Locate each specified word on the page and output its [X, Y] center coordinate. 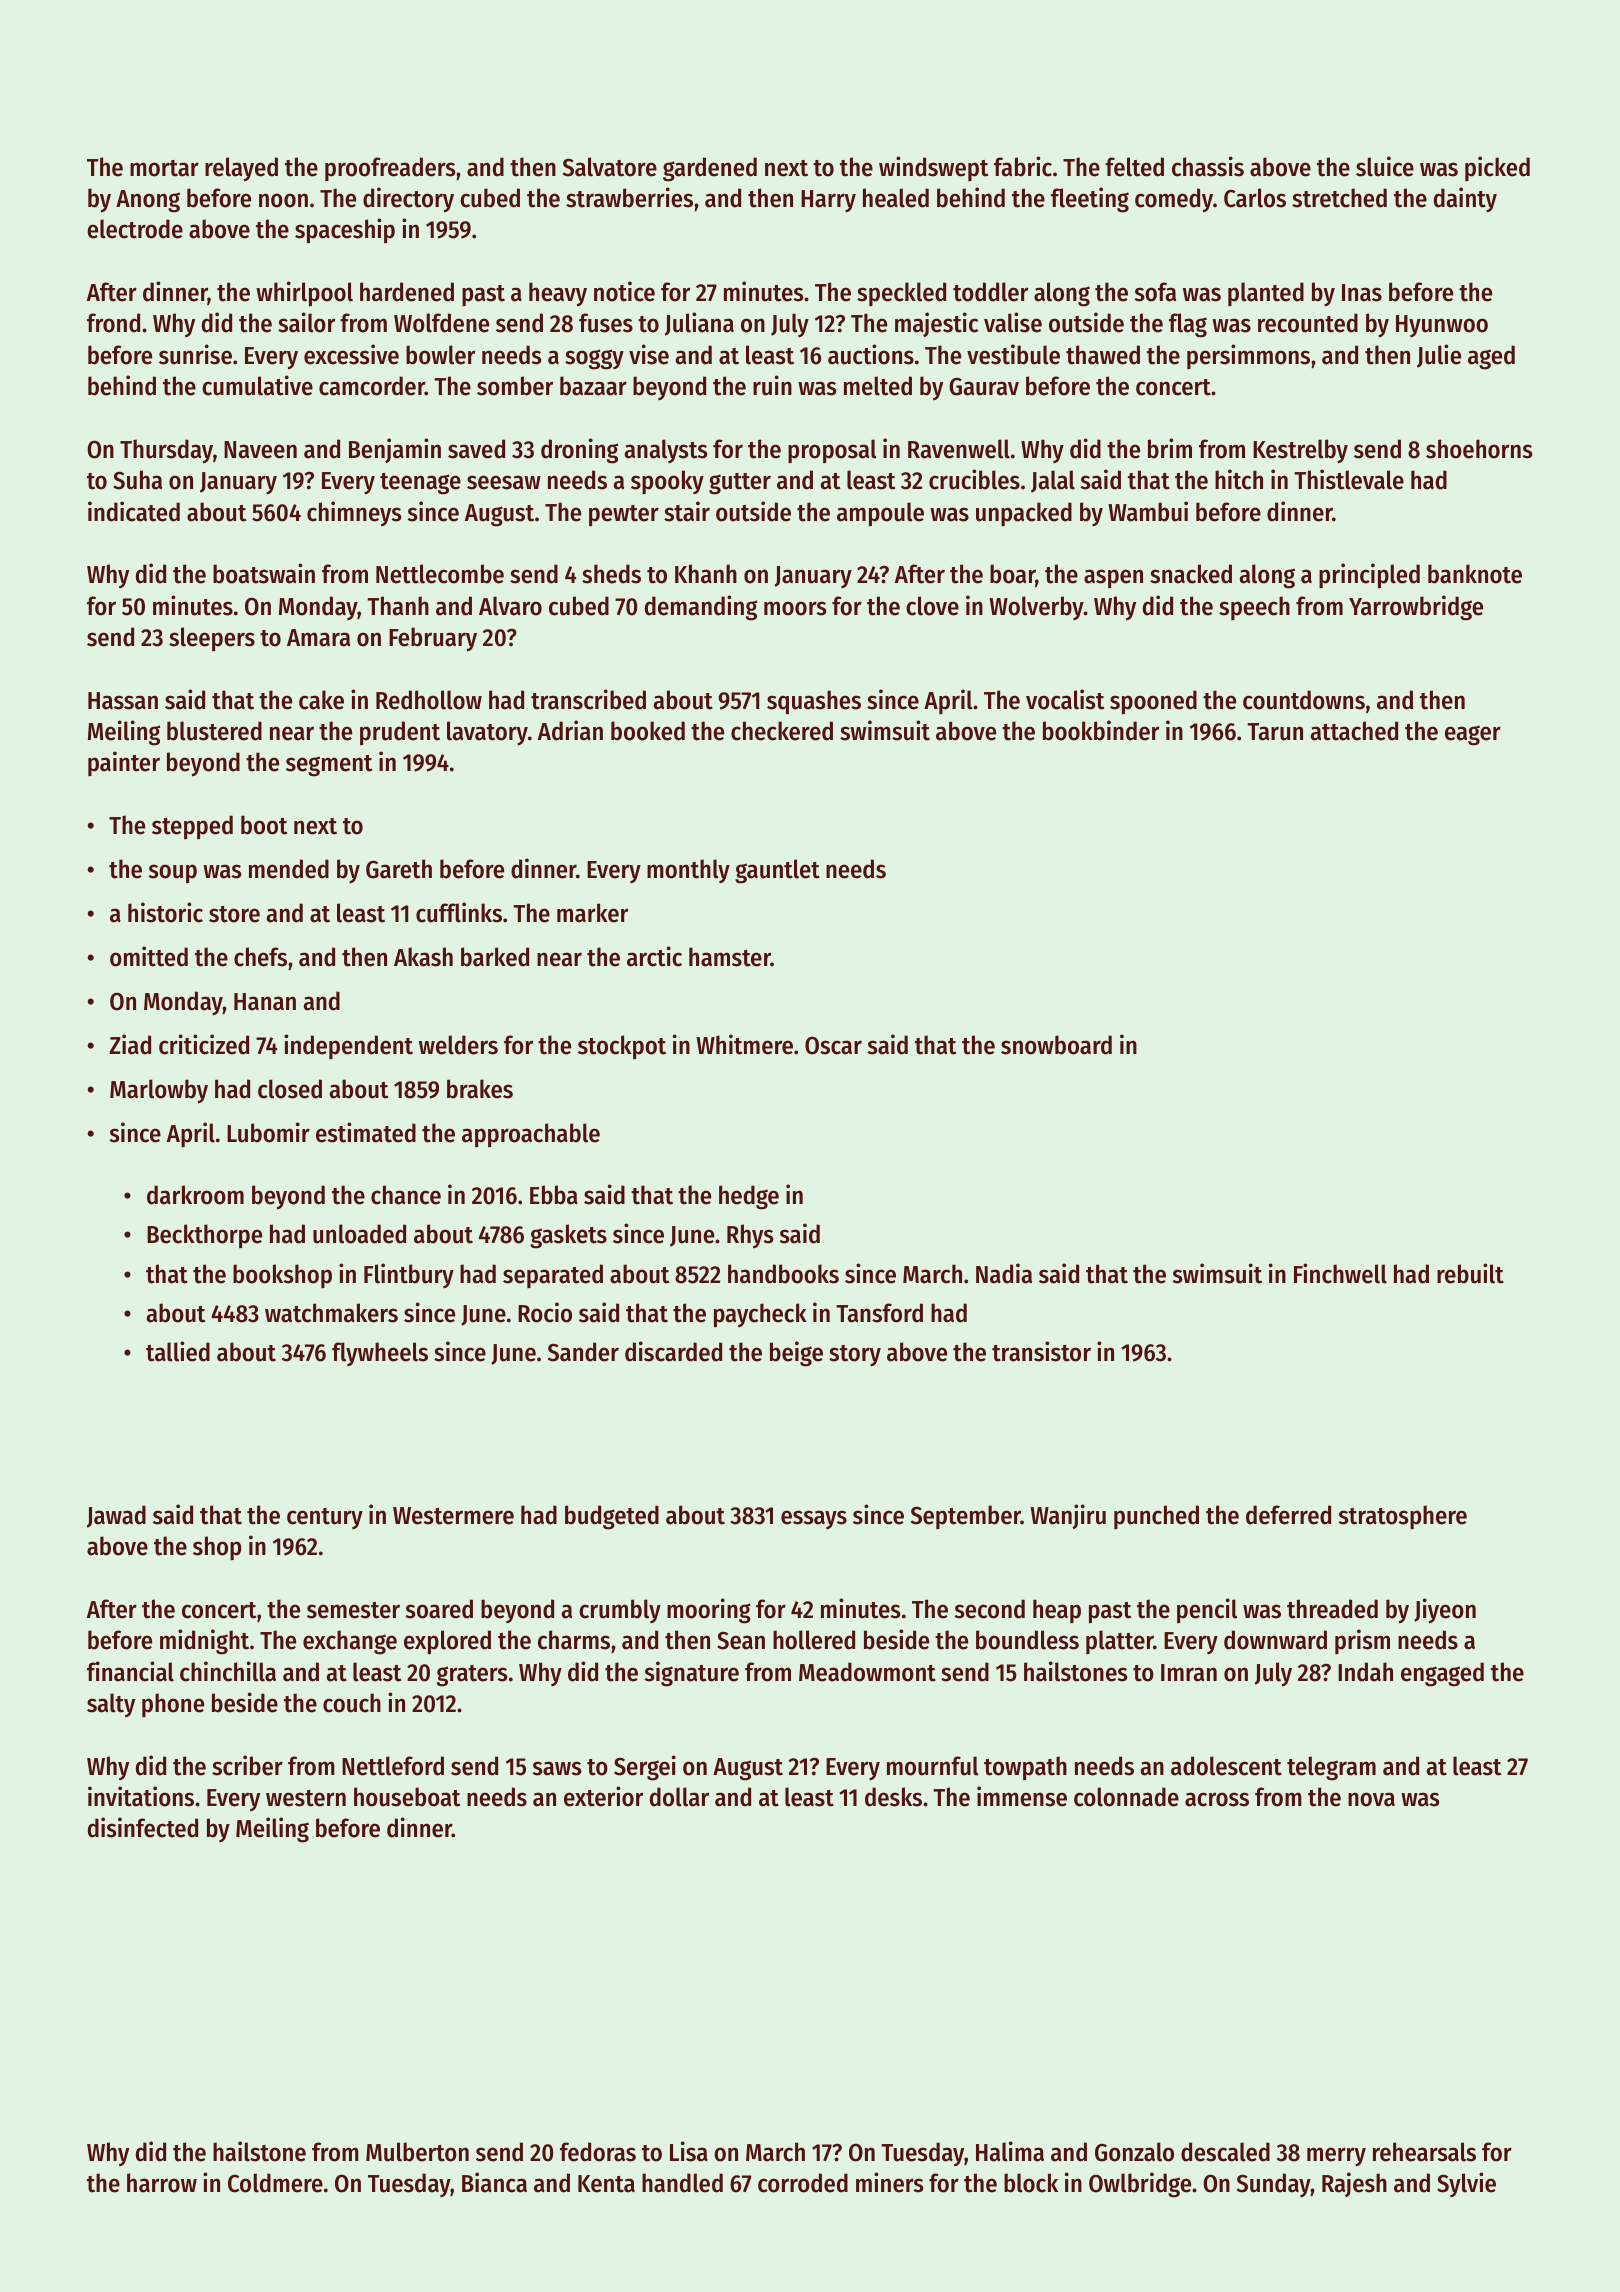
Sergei [645, 1768]
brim [1170, 448]
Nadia [1004, 1273]
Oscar [833, 1045]
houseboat [407, 1797]
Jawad [116, 1516]
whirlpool [304, 294]
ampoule [880, 514]
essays [814, 1519]
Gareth [399, 869]
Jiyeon [1445, 1611]
